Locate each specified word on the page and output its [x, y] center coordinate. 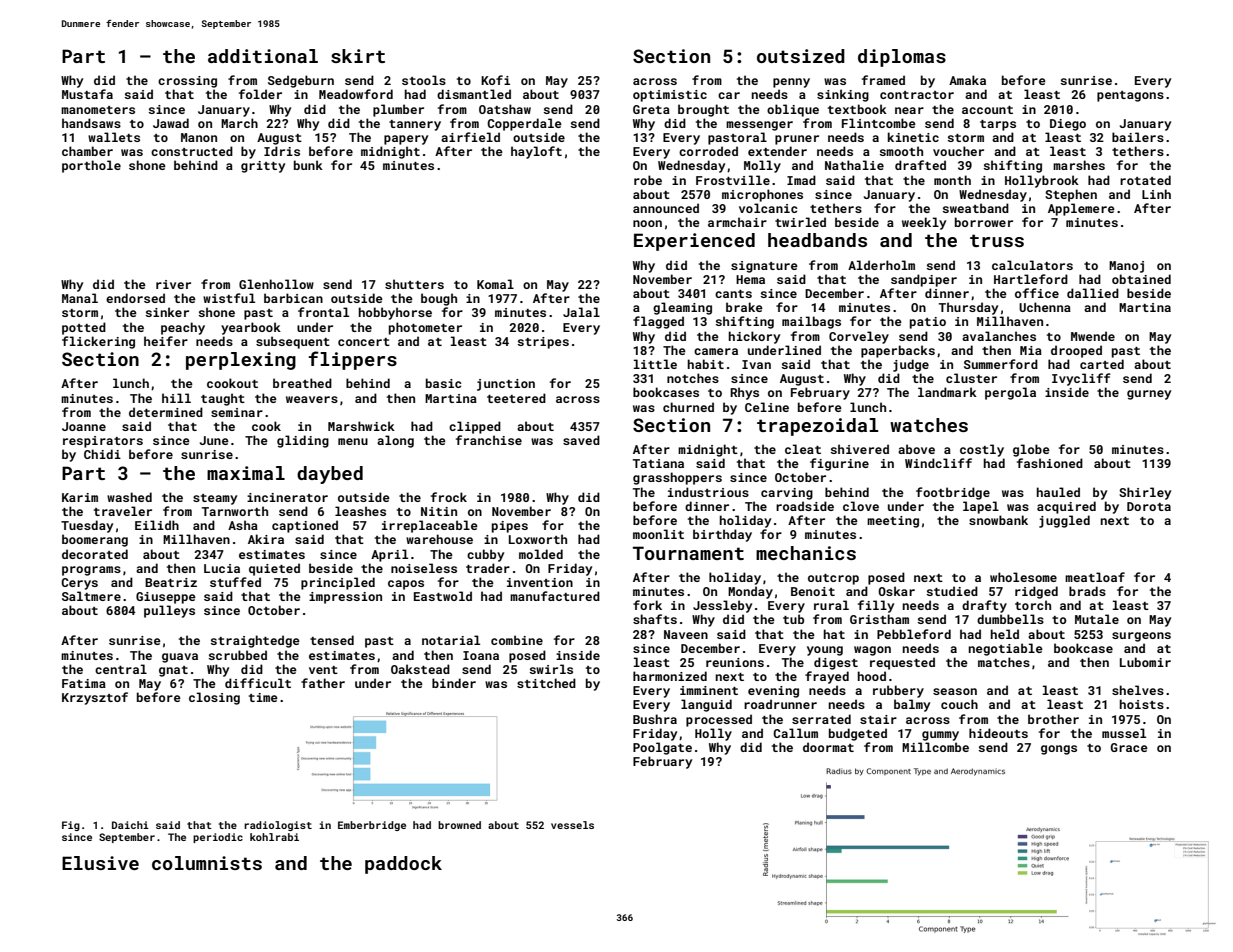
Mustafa [87, 94]
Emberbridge [372, 826]
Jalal [581, 312]
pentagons [1130, 96]
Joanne [84, 426]
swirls [551, 669]
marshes [1079, 165]
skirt [358, 56]
